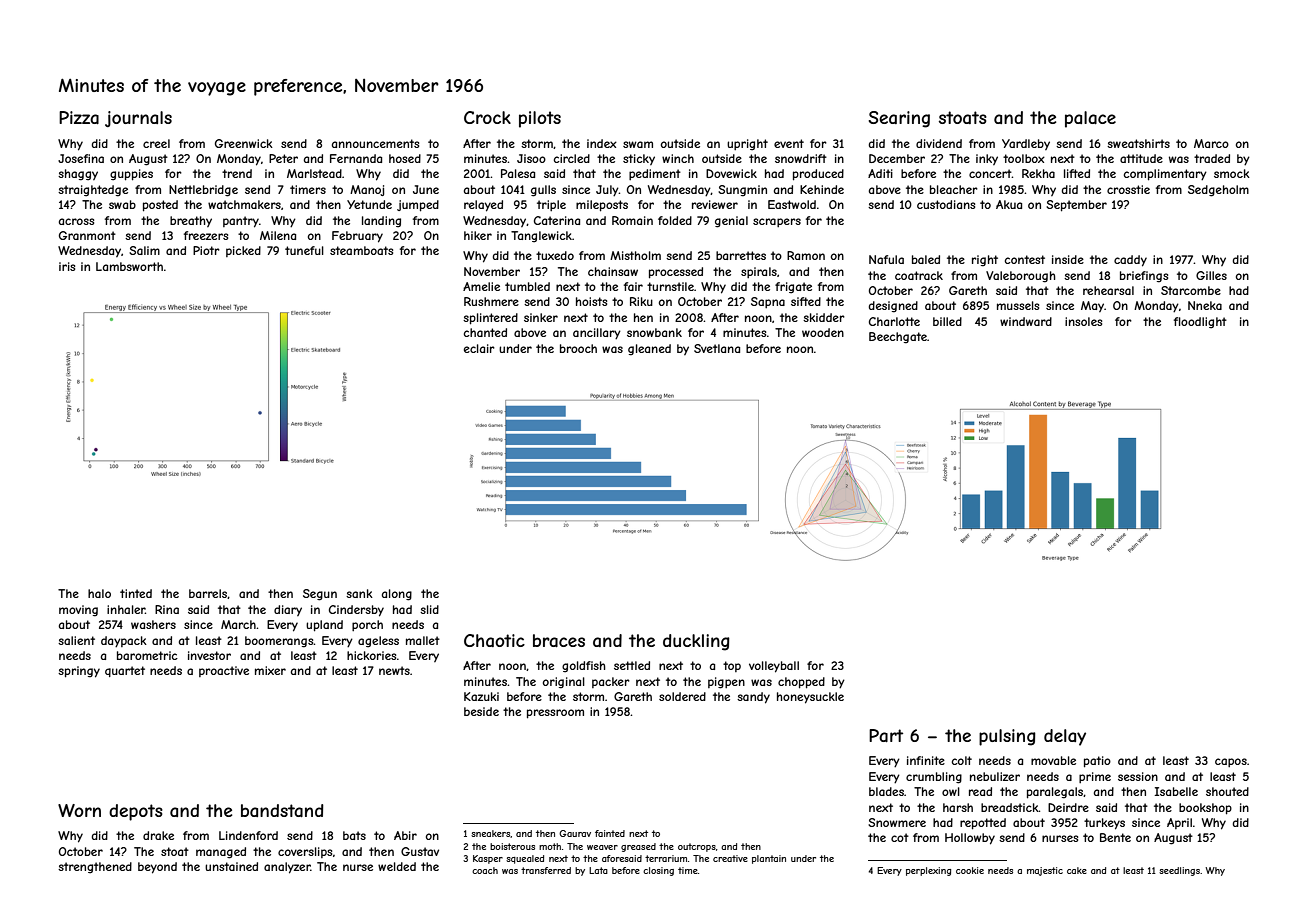 This screenshot has width=1308, height=924. I want to click on duckling, so click(696, 642).
